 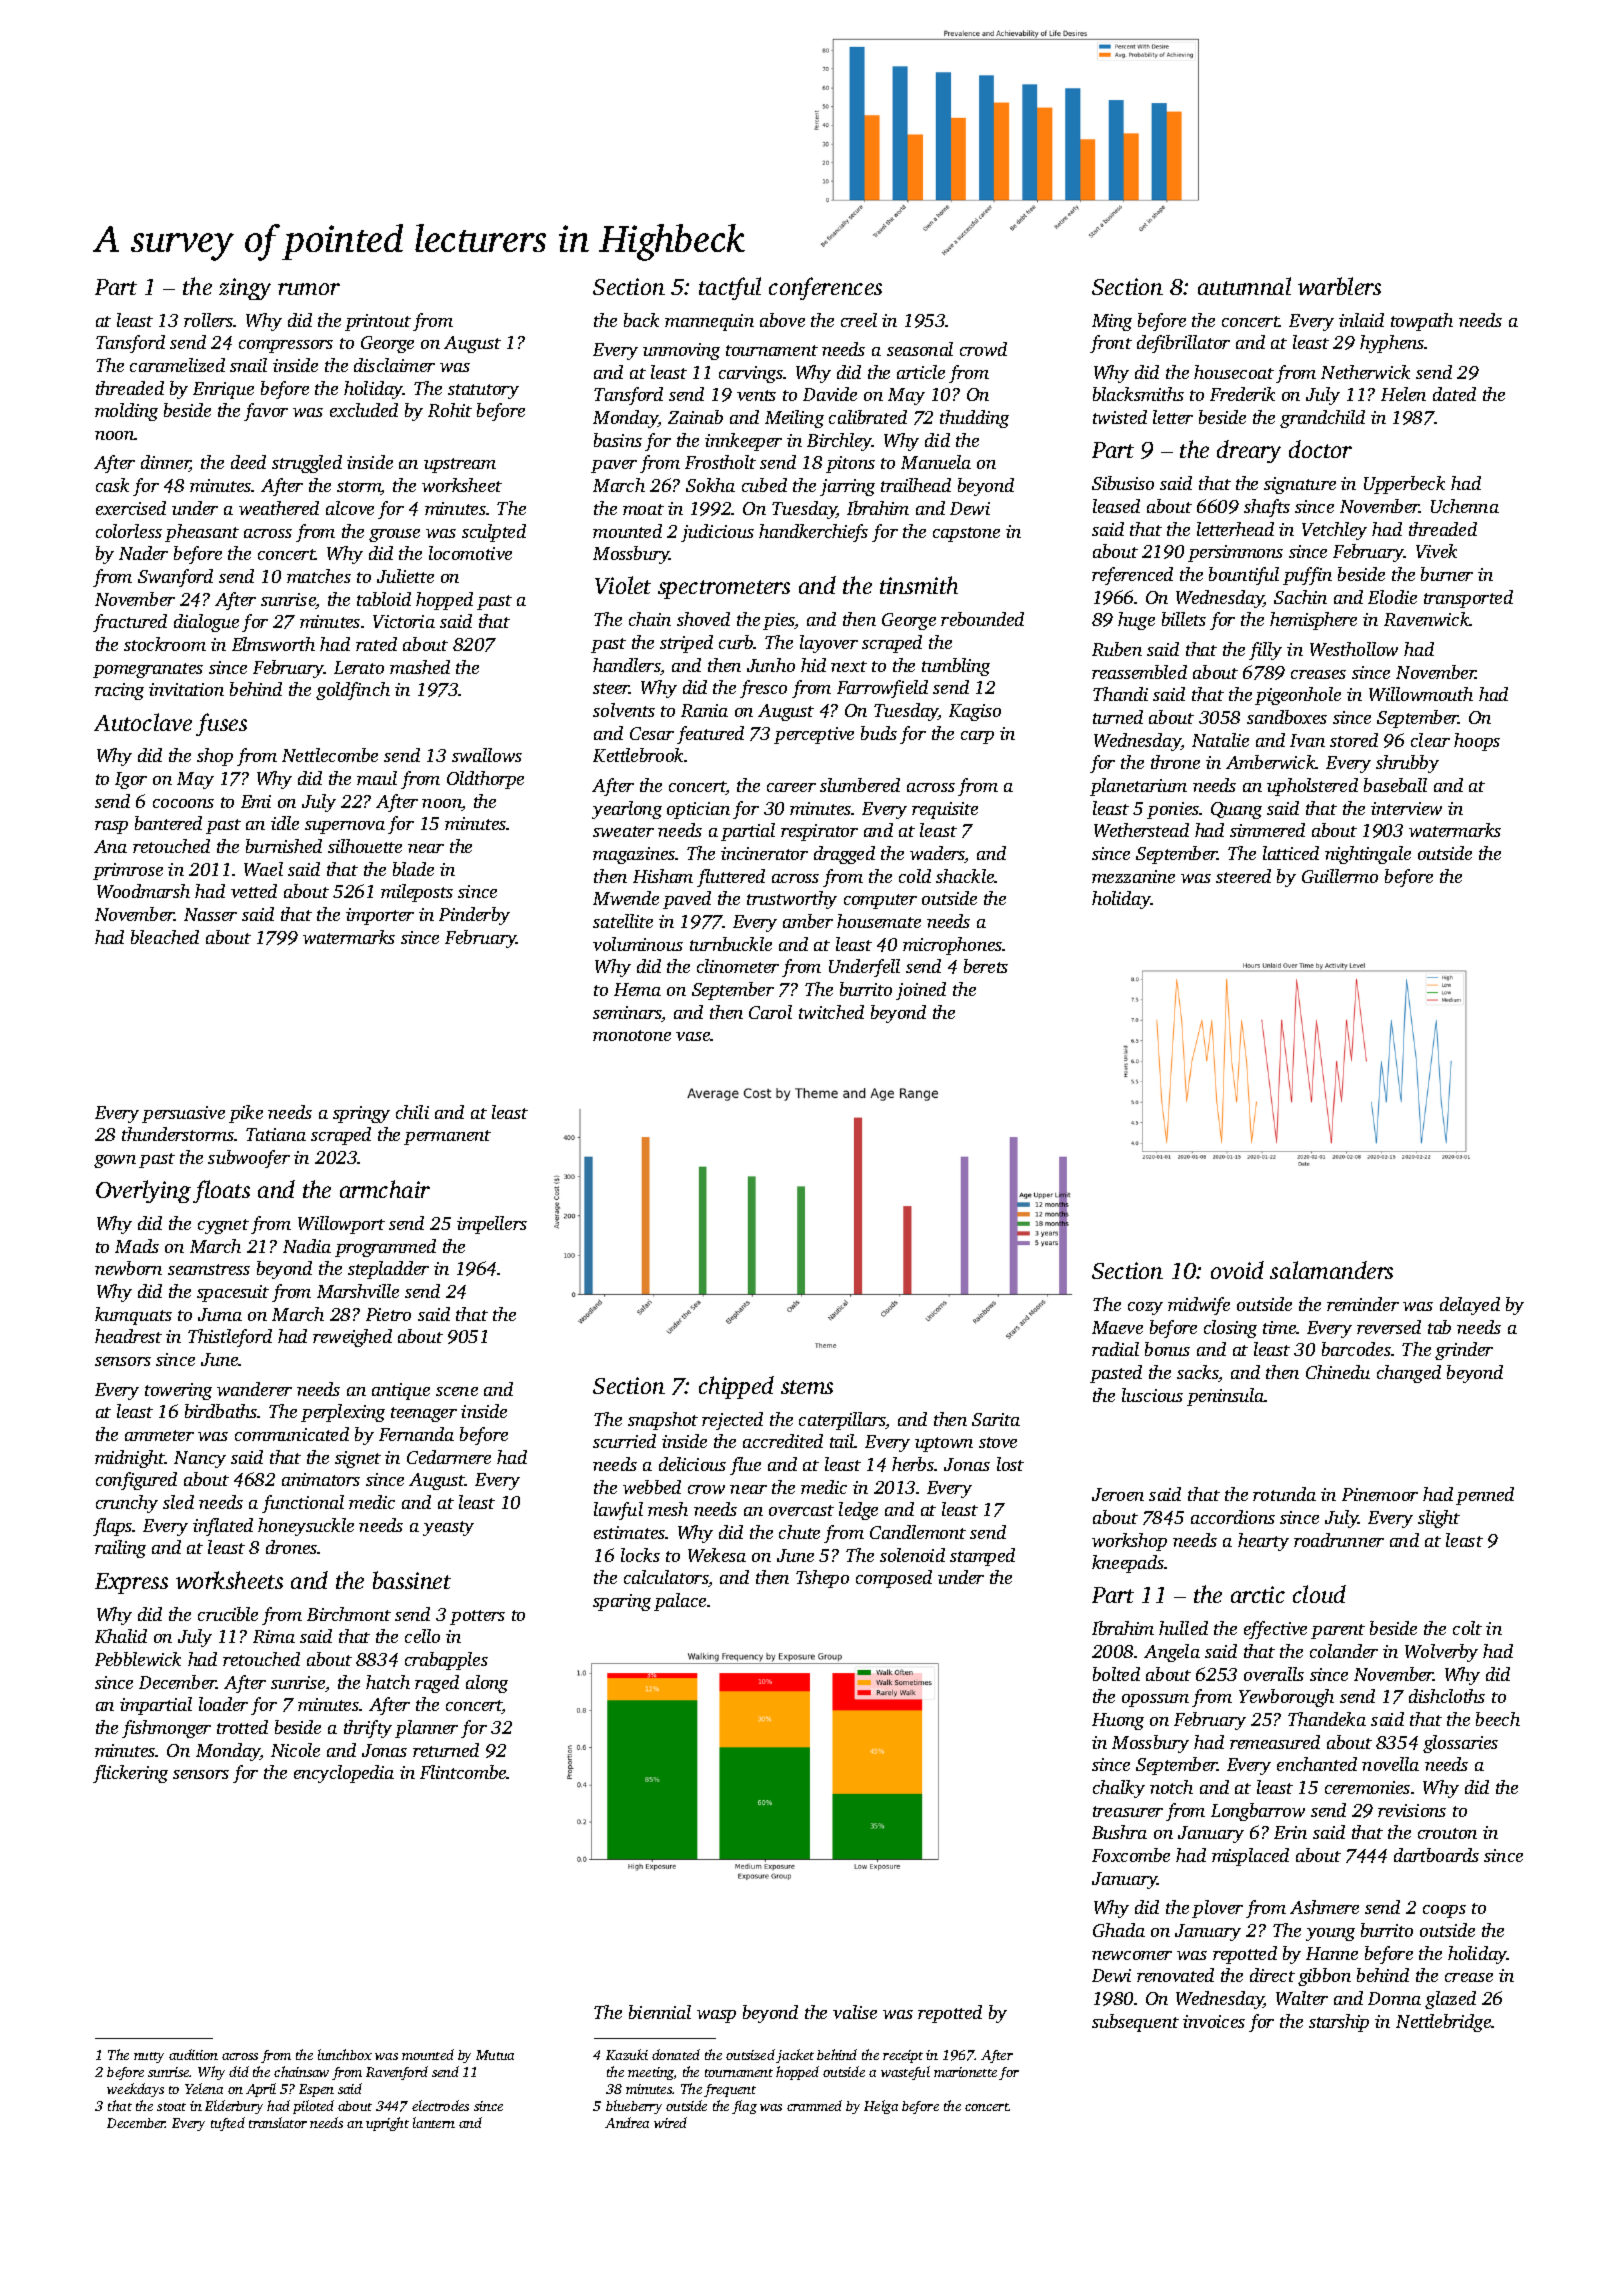 What do you see at coordinates (309, 289) in the screenshot?
I see `rumor` at bounding box center [309, 289].
